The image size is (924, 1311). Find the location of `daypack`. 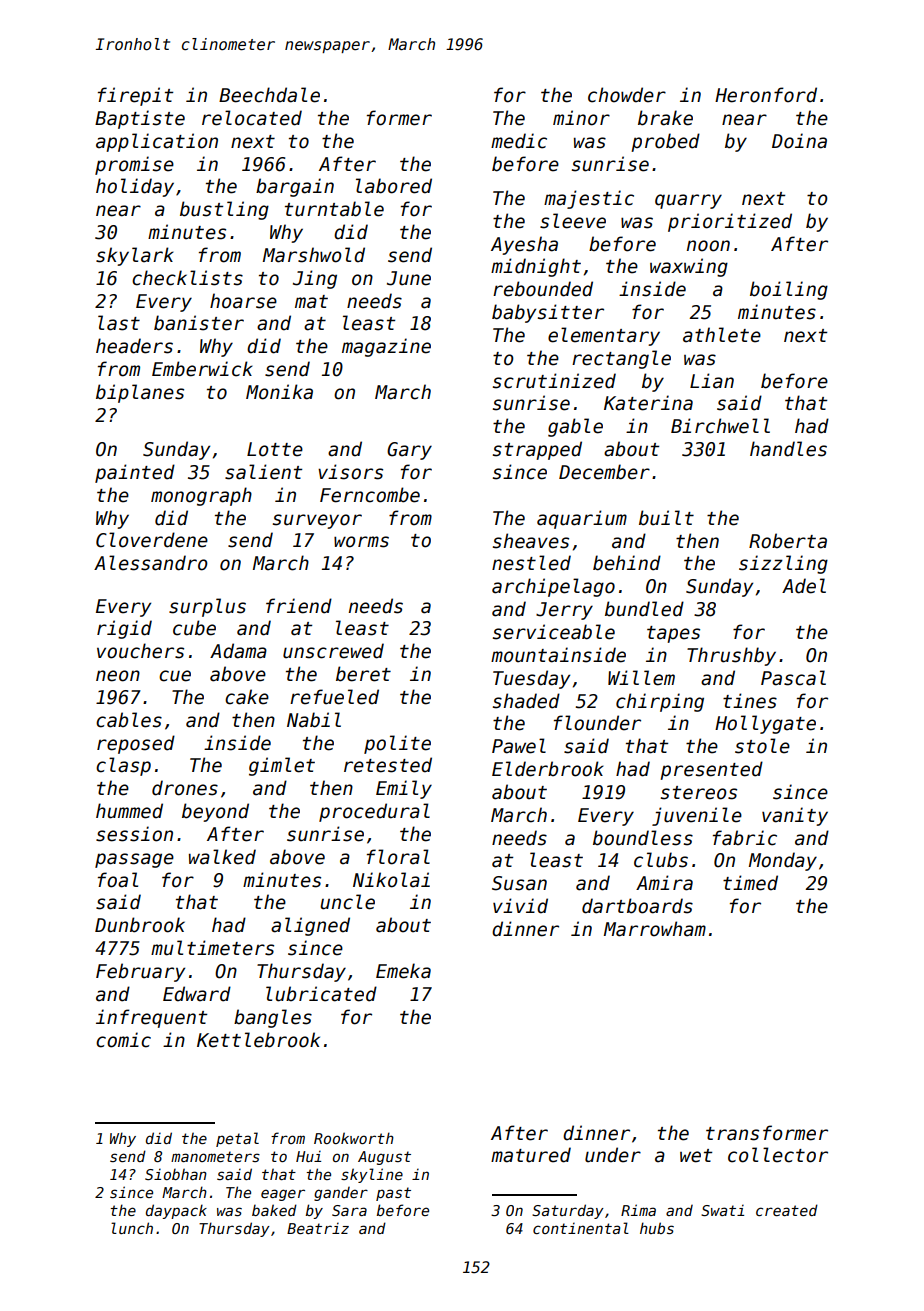

daypack is located at coordinates (176, 1211).
